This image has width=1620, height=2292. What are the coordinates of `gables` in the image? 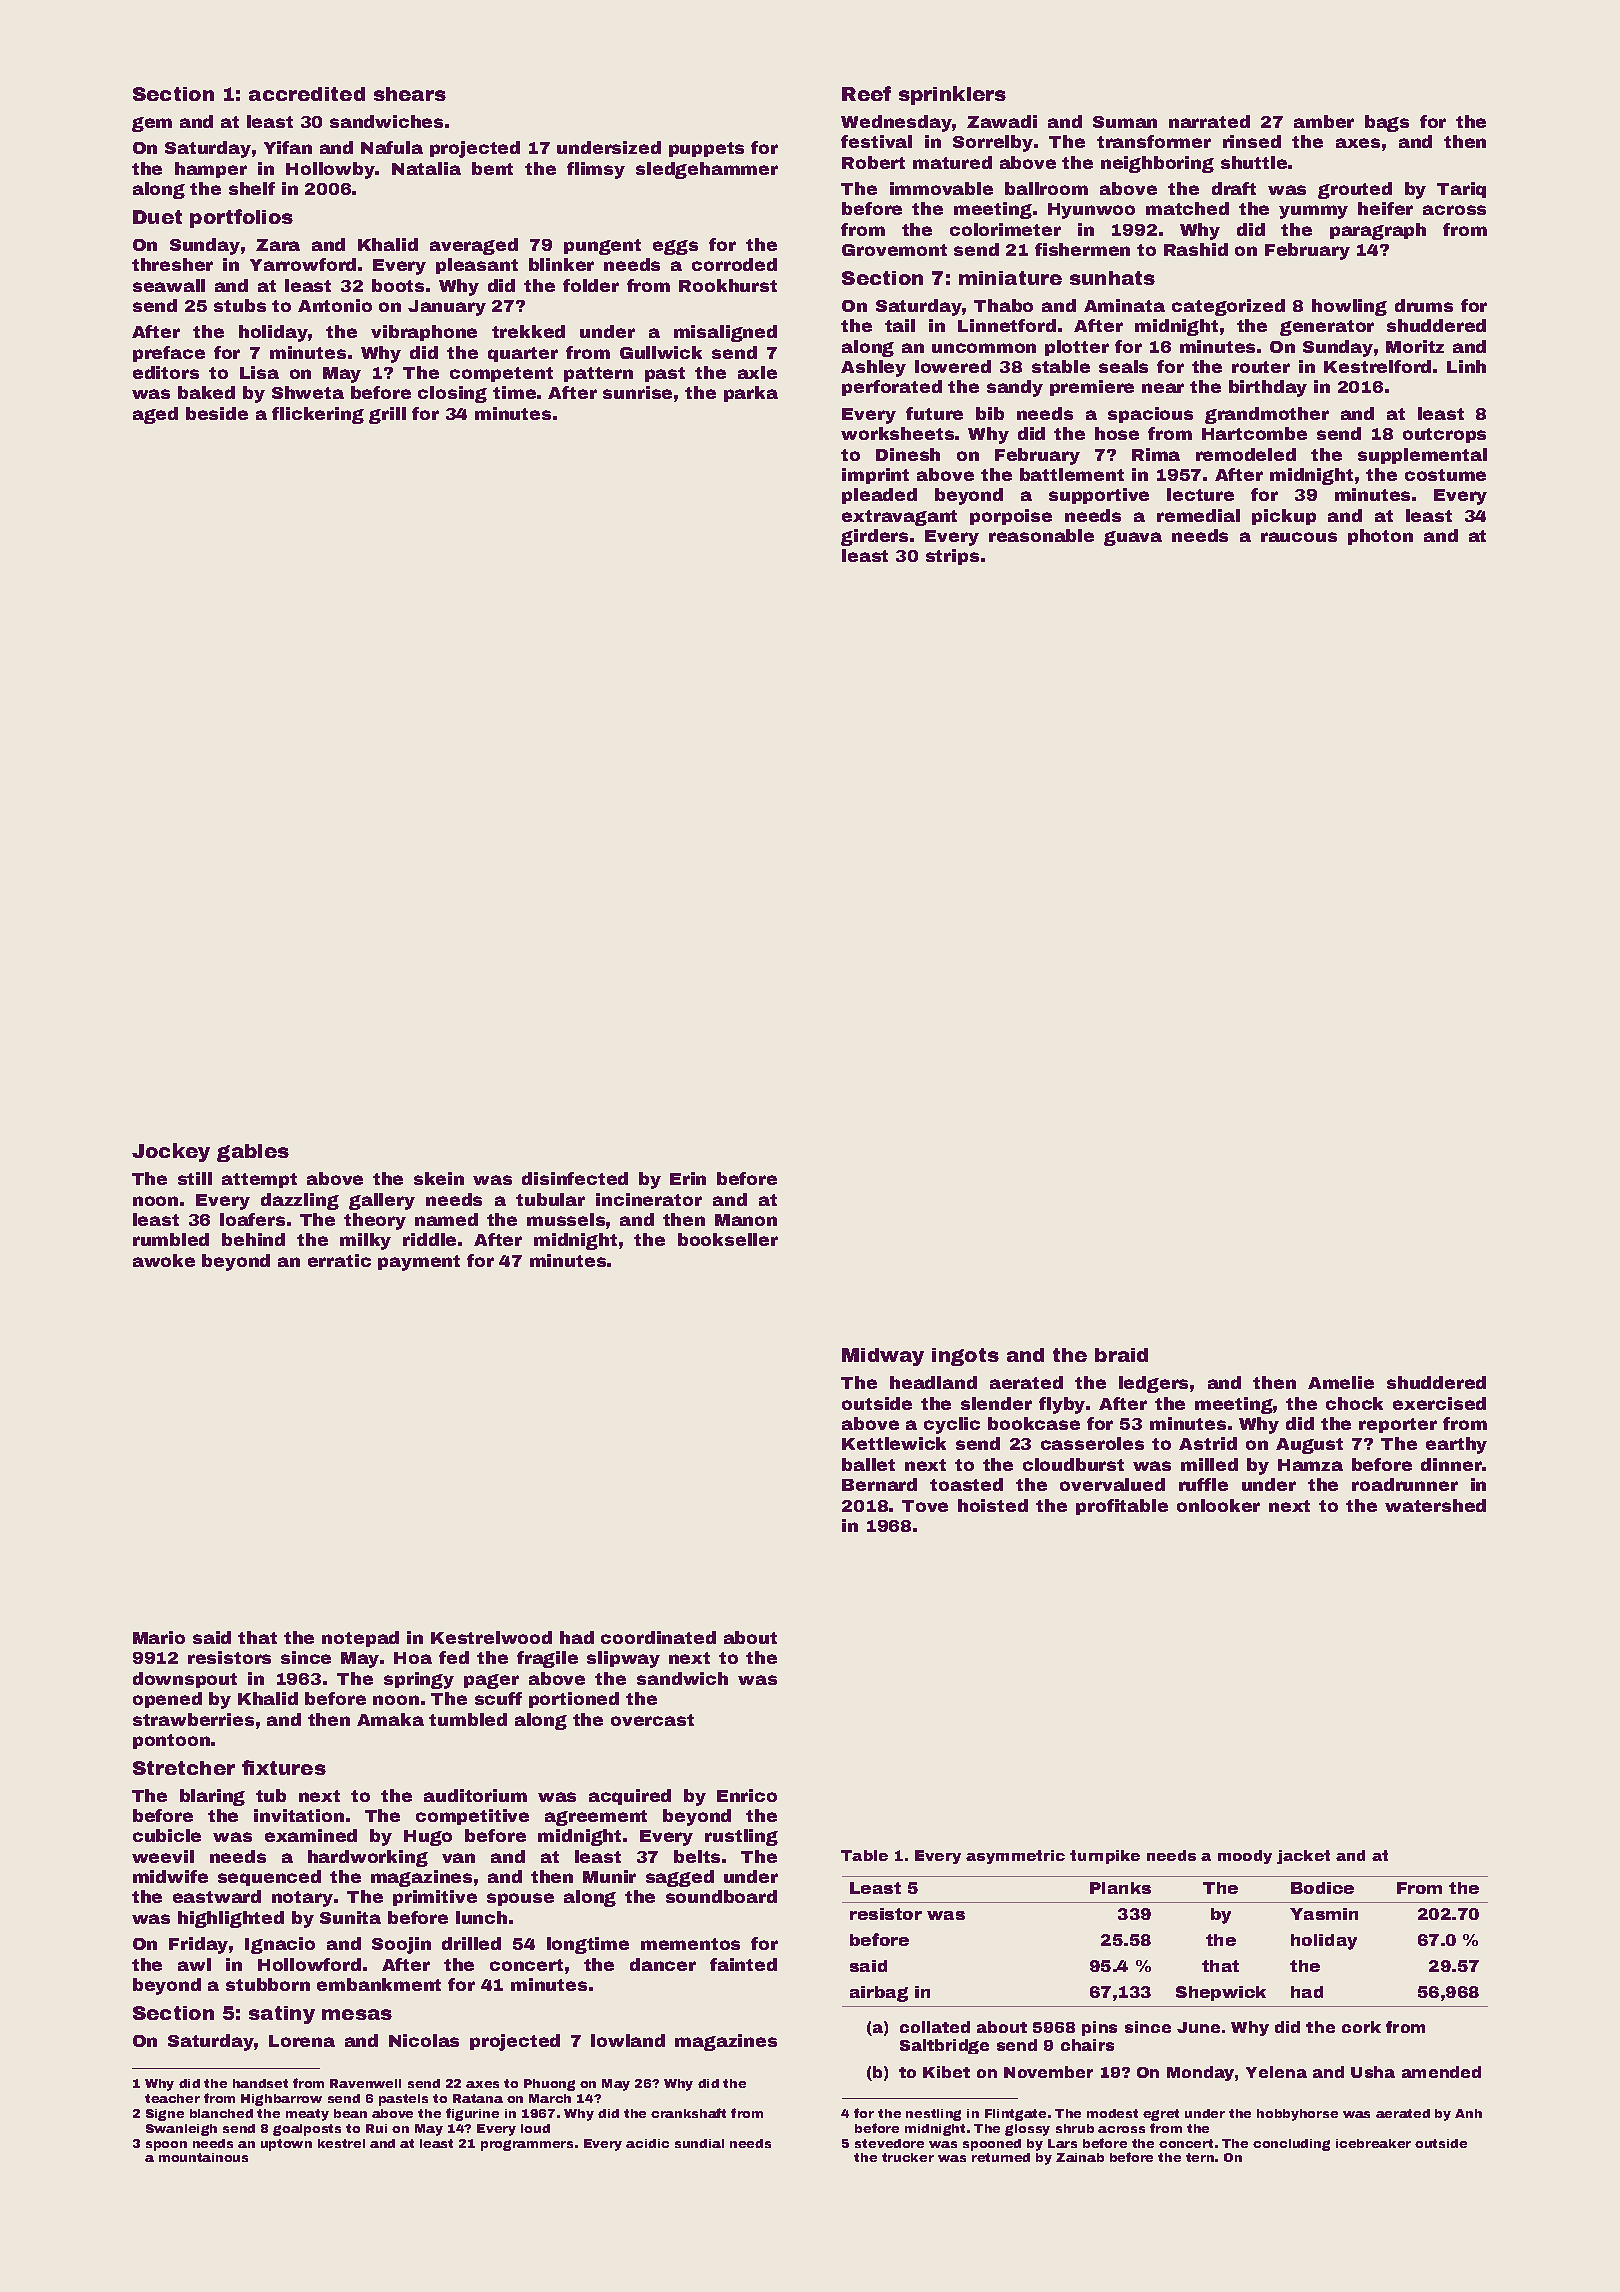 It's located at (253, 1153).
